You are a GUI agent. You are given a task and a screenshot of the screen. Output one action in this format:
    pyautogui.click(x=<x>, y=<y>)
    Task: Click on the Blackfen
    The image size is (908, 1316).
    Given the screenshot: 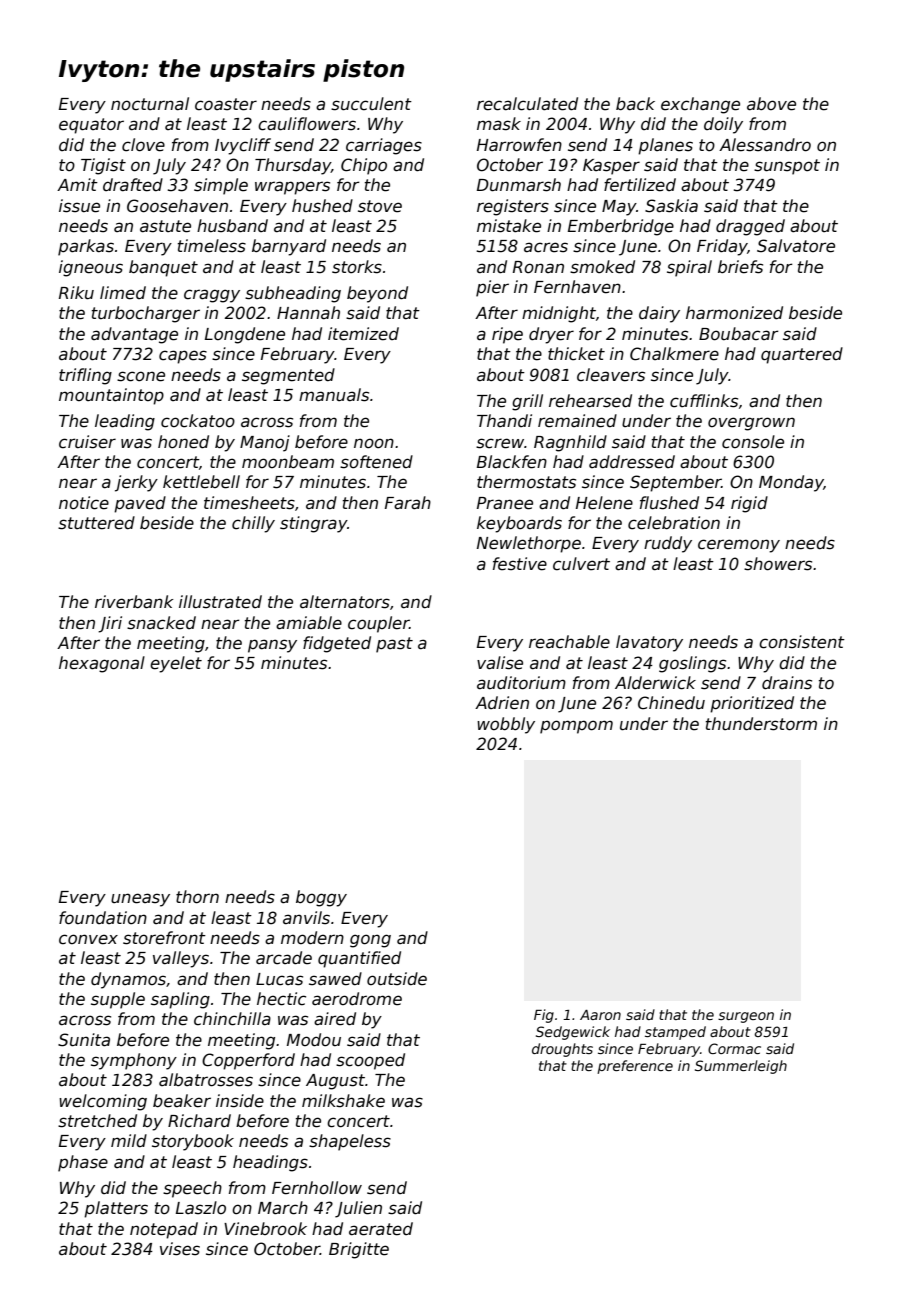 What is the action you would take?
    pyautogui.click(x=512, y=462)
